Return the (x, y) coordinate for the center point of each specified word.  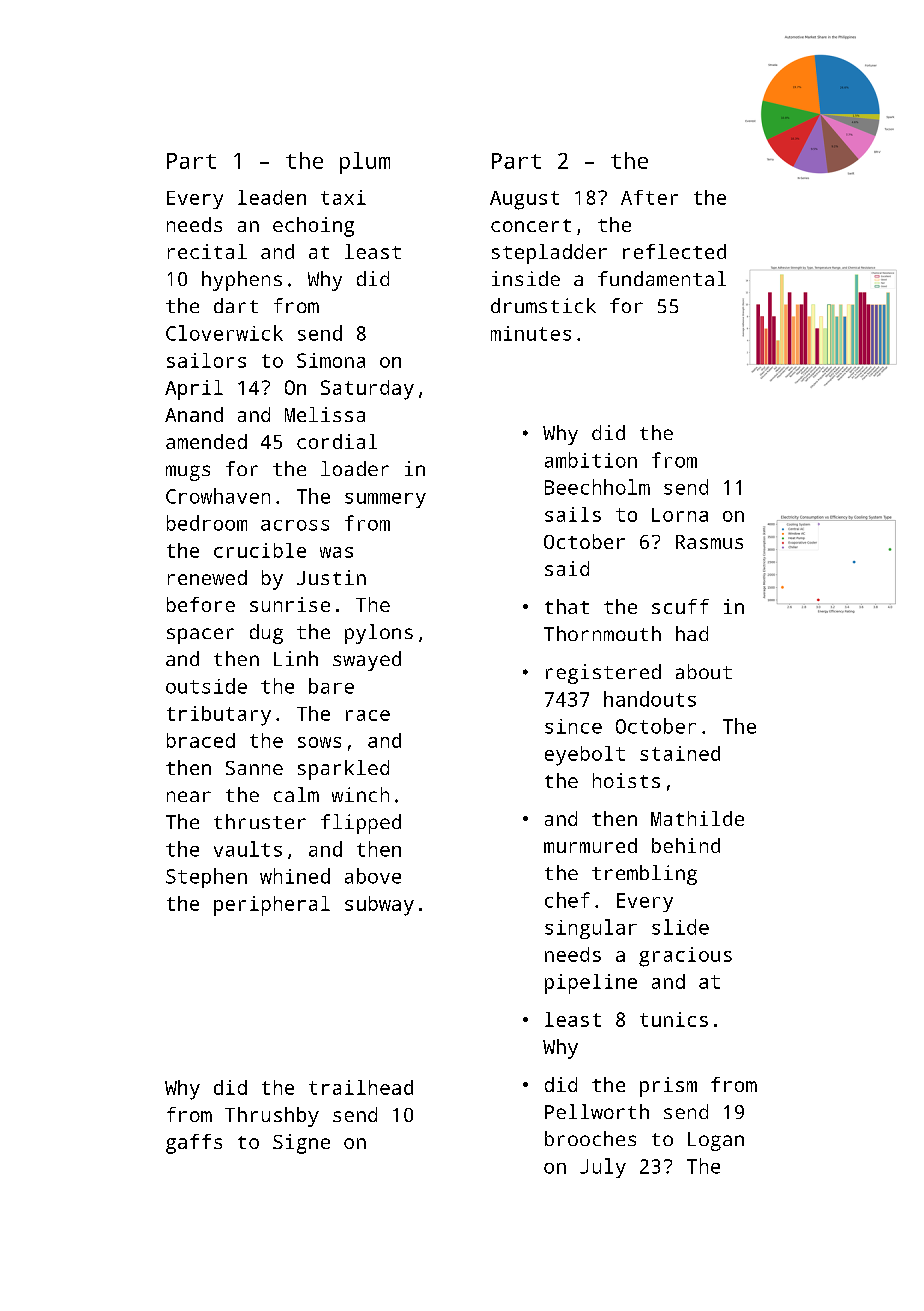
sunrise (290, 604)
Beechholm (597, 487)
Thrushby (272, 1117)
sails (573, 514)
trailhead (361, 1087)
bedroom (207, 523)
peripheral (272, 906)
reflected (674, 251)
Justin (331, 577)
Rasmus (709, 542)
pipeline (591, 984)
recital (207, 251)
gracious (685, 957)
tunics (674, 1019)
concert (531, 225)
